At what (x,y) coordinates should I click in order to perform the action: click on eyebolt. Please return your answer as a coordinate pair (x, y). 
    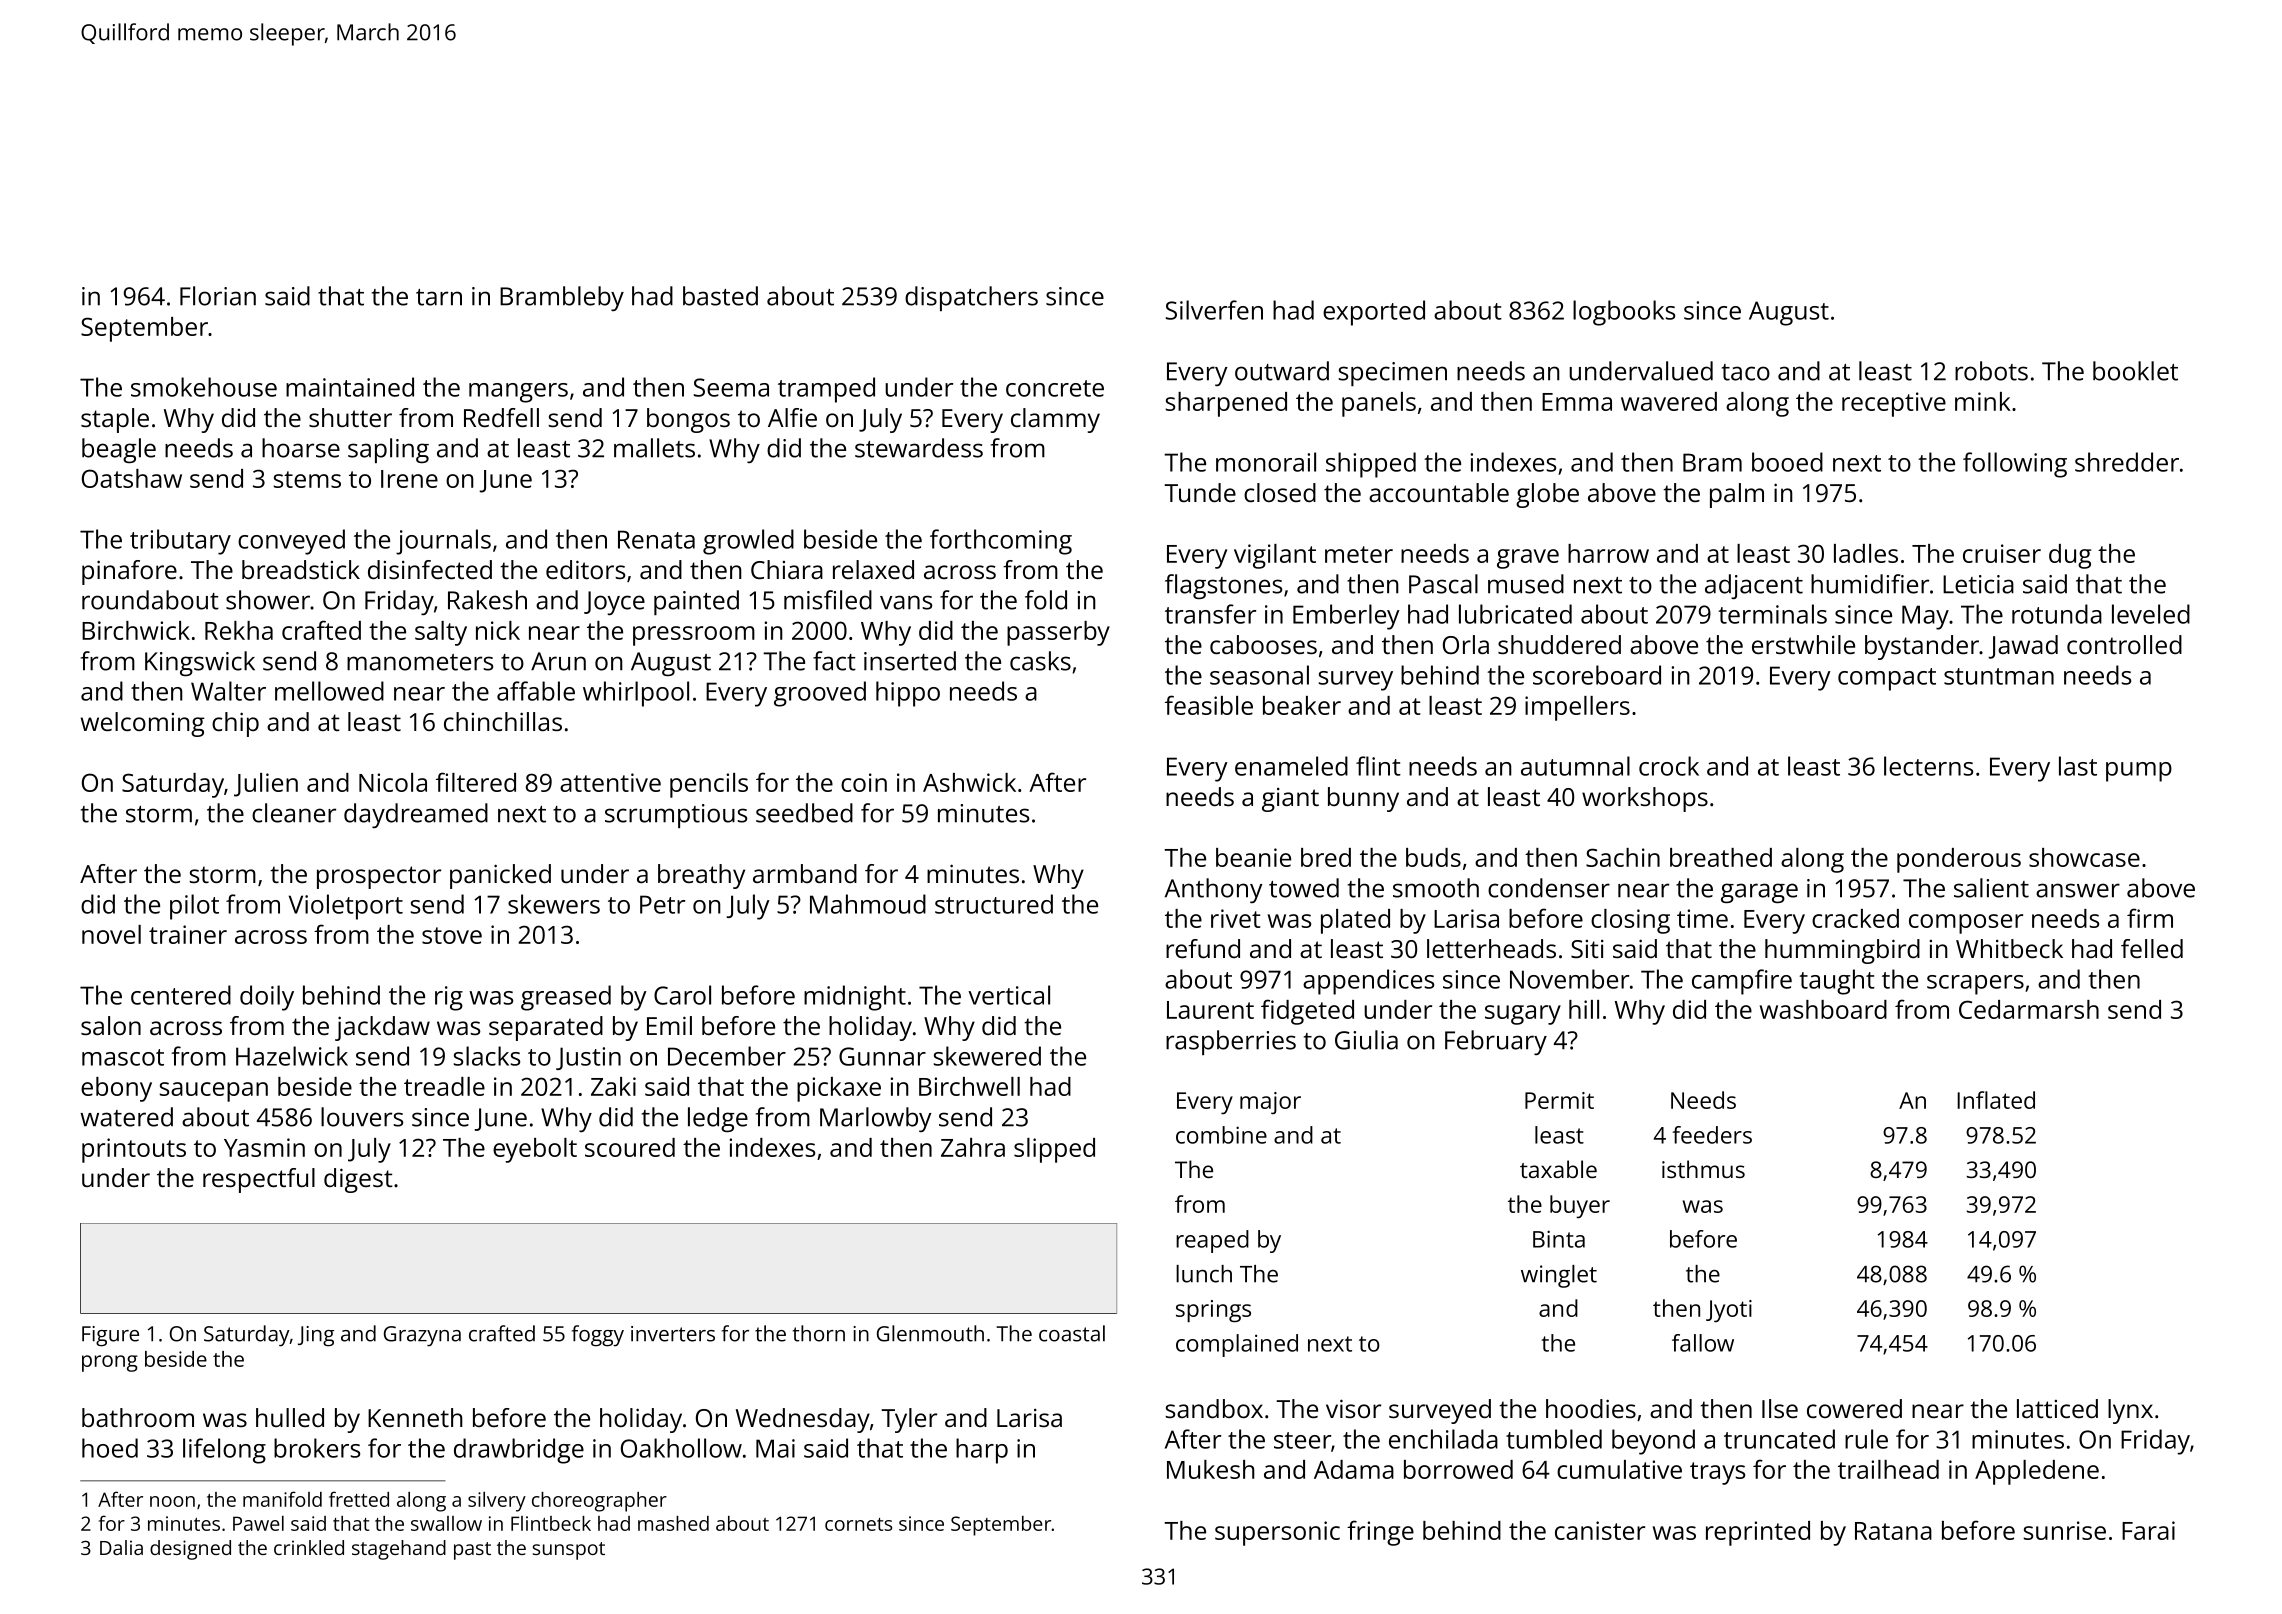
    Looking at the image, I should click on (535, 1150).
